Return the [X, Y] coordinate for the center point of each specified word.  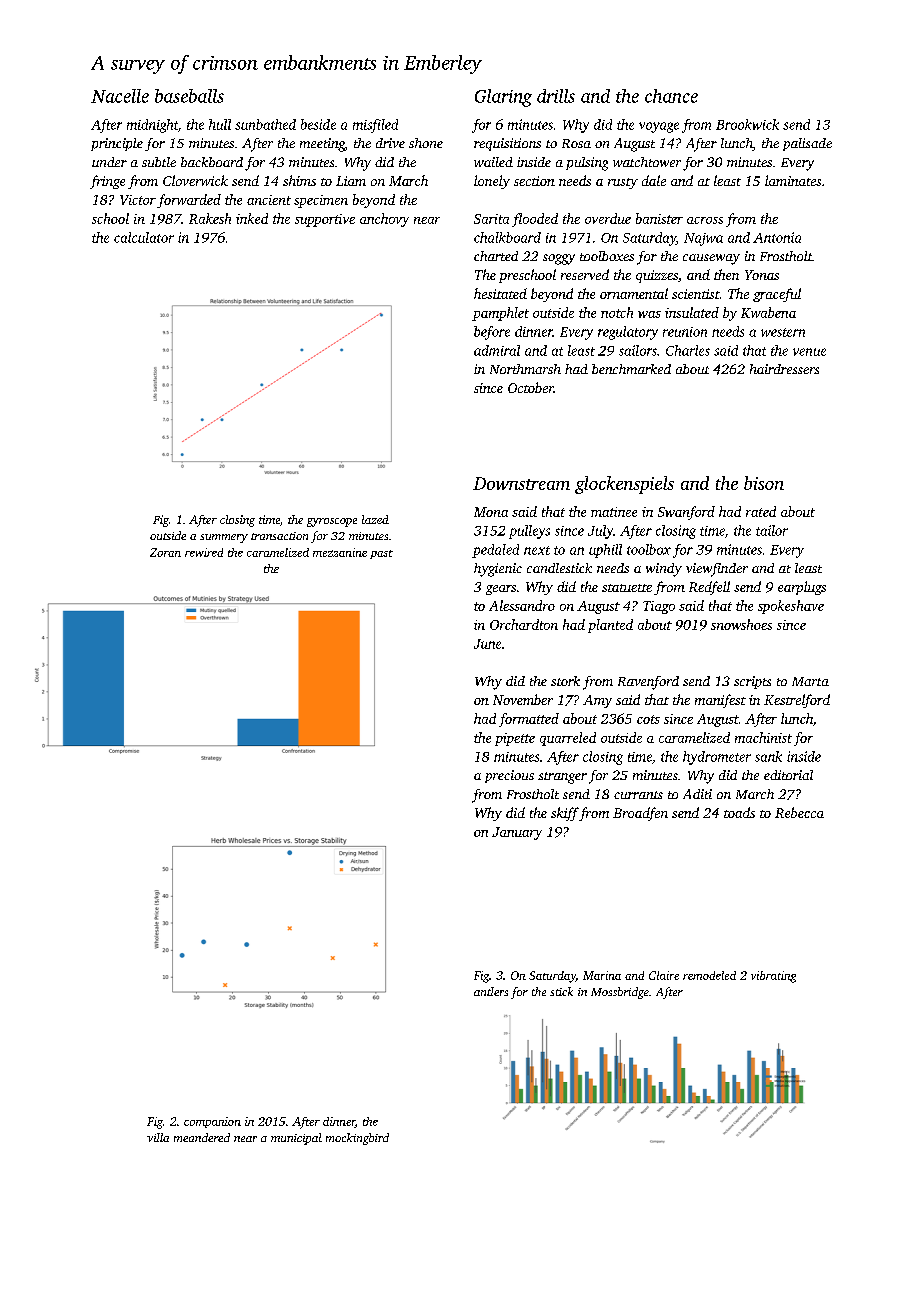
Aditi [697, 794]
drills [556, 96]
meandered [202, 1137]
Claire [664, 975]
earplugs [802, 588]
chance [671, 96]
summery [224, 538]
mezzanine [340, 552]
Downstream [521, 483]
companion [212, 1122]
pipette [515, 739]
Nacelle [120, 96]
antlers [491, 991]
